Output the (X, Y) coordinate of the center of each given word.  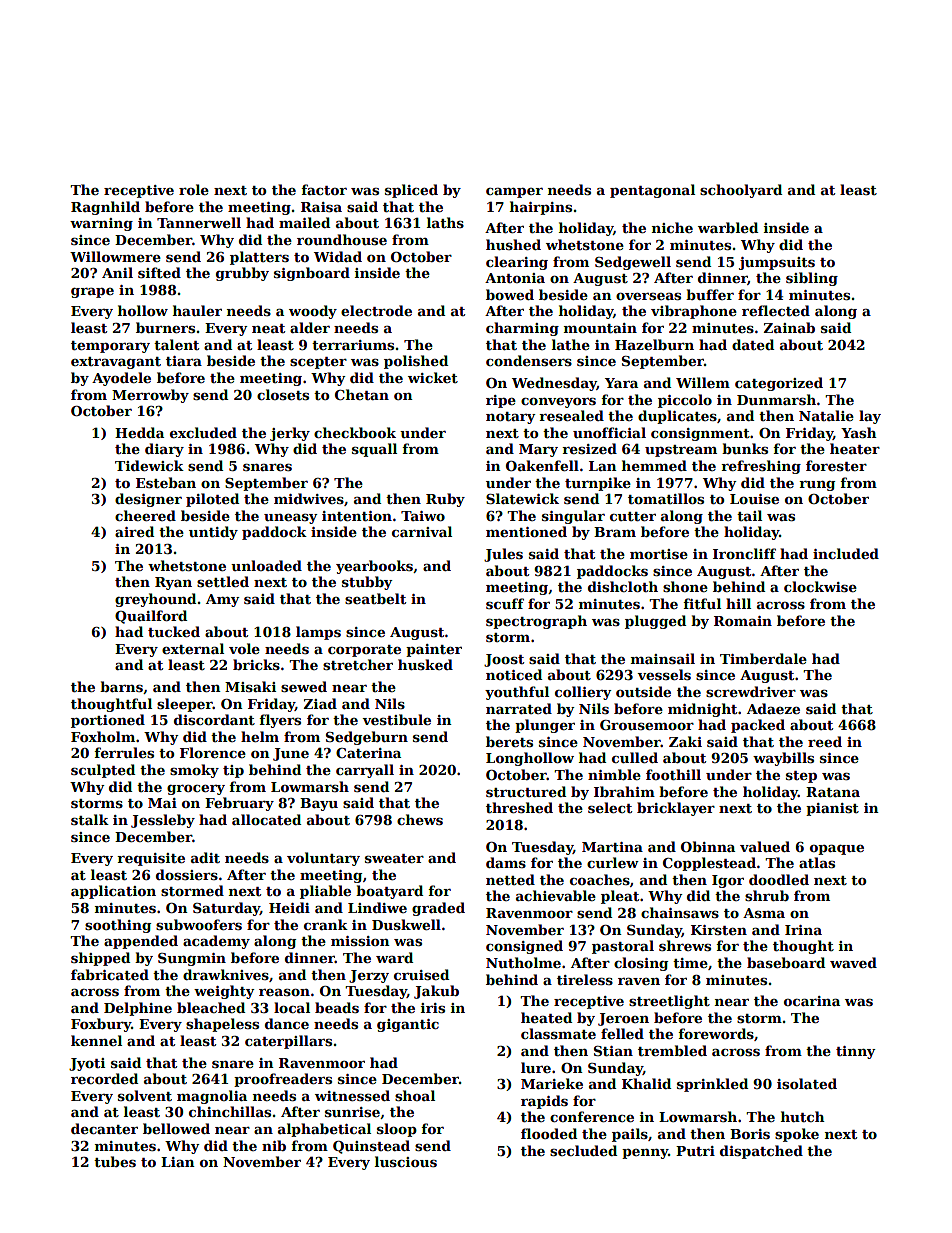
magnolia (212, 1097)
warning (101, 224)
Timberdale (763, 658)
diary (164, 450)
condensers (529, 360)
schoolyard (741, 191)
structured (526, 791)
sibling (812, 279)
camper (514, 193)
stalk (90, 819)
